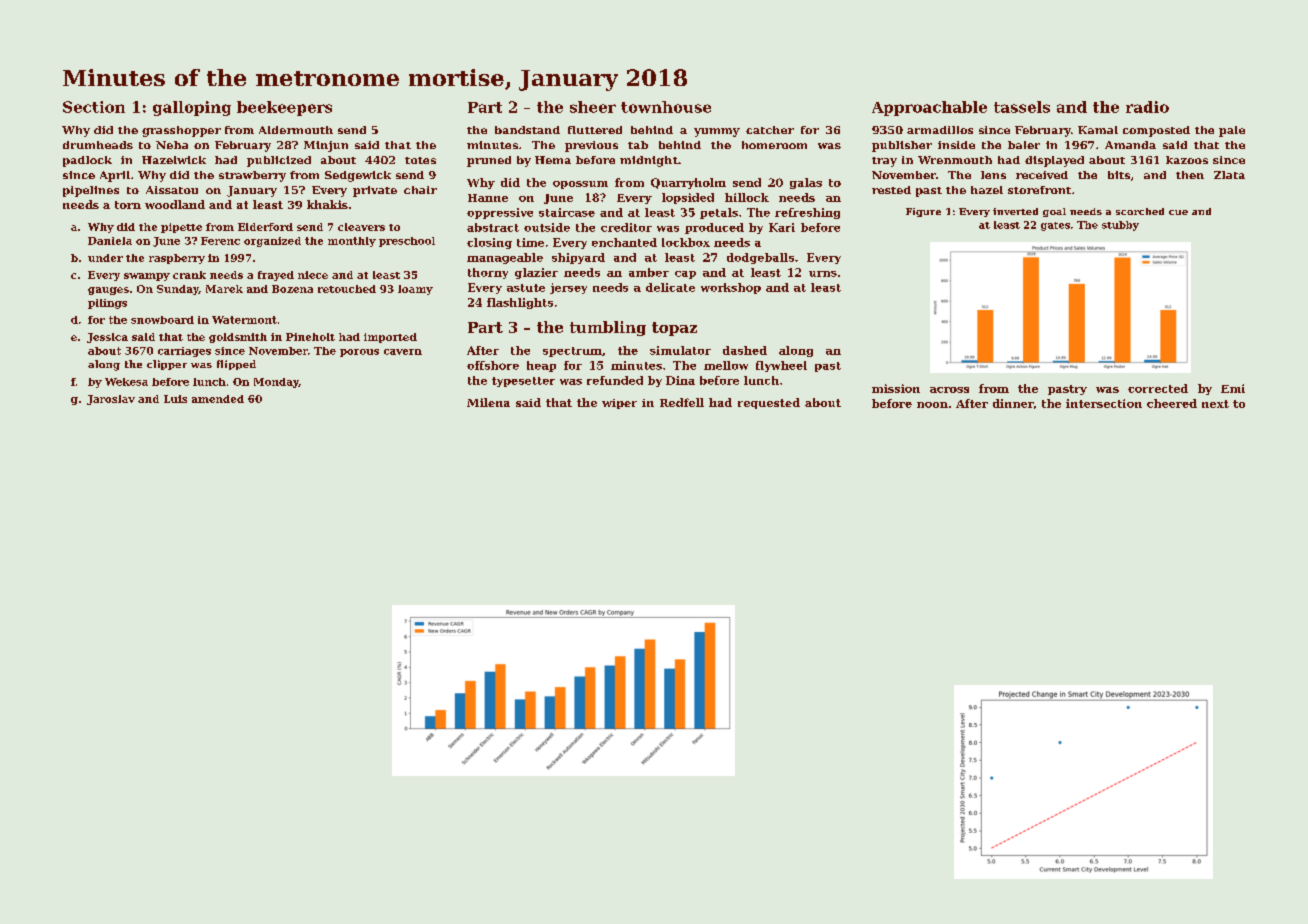 This document has height=924, width=1308. What do you see at coordinates (608, 328) in the document?
I see `tumbling` at bounding box center [608, 328].
